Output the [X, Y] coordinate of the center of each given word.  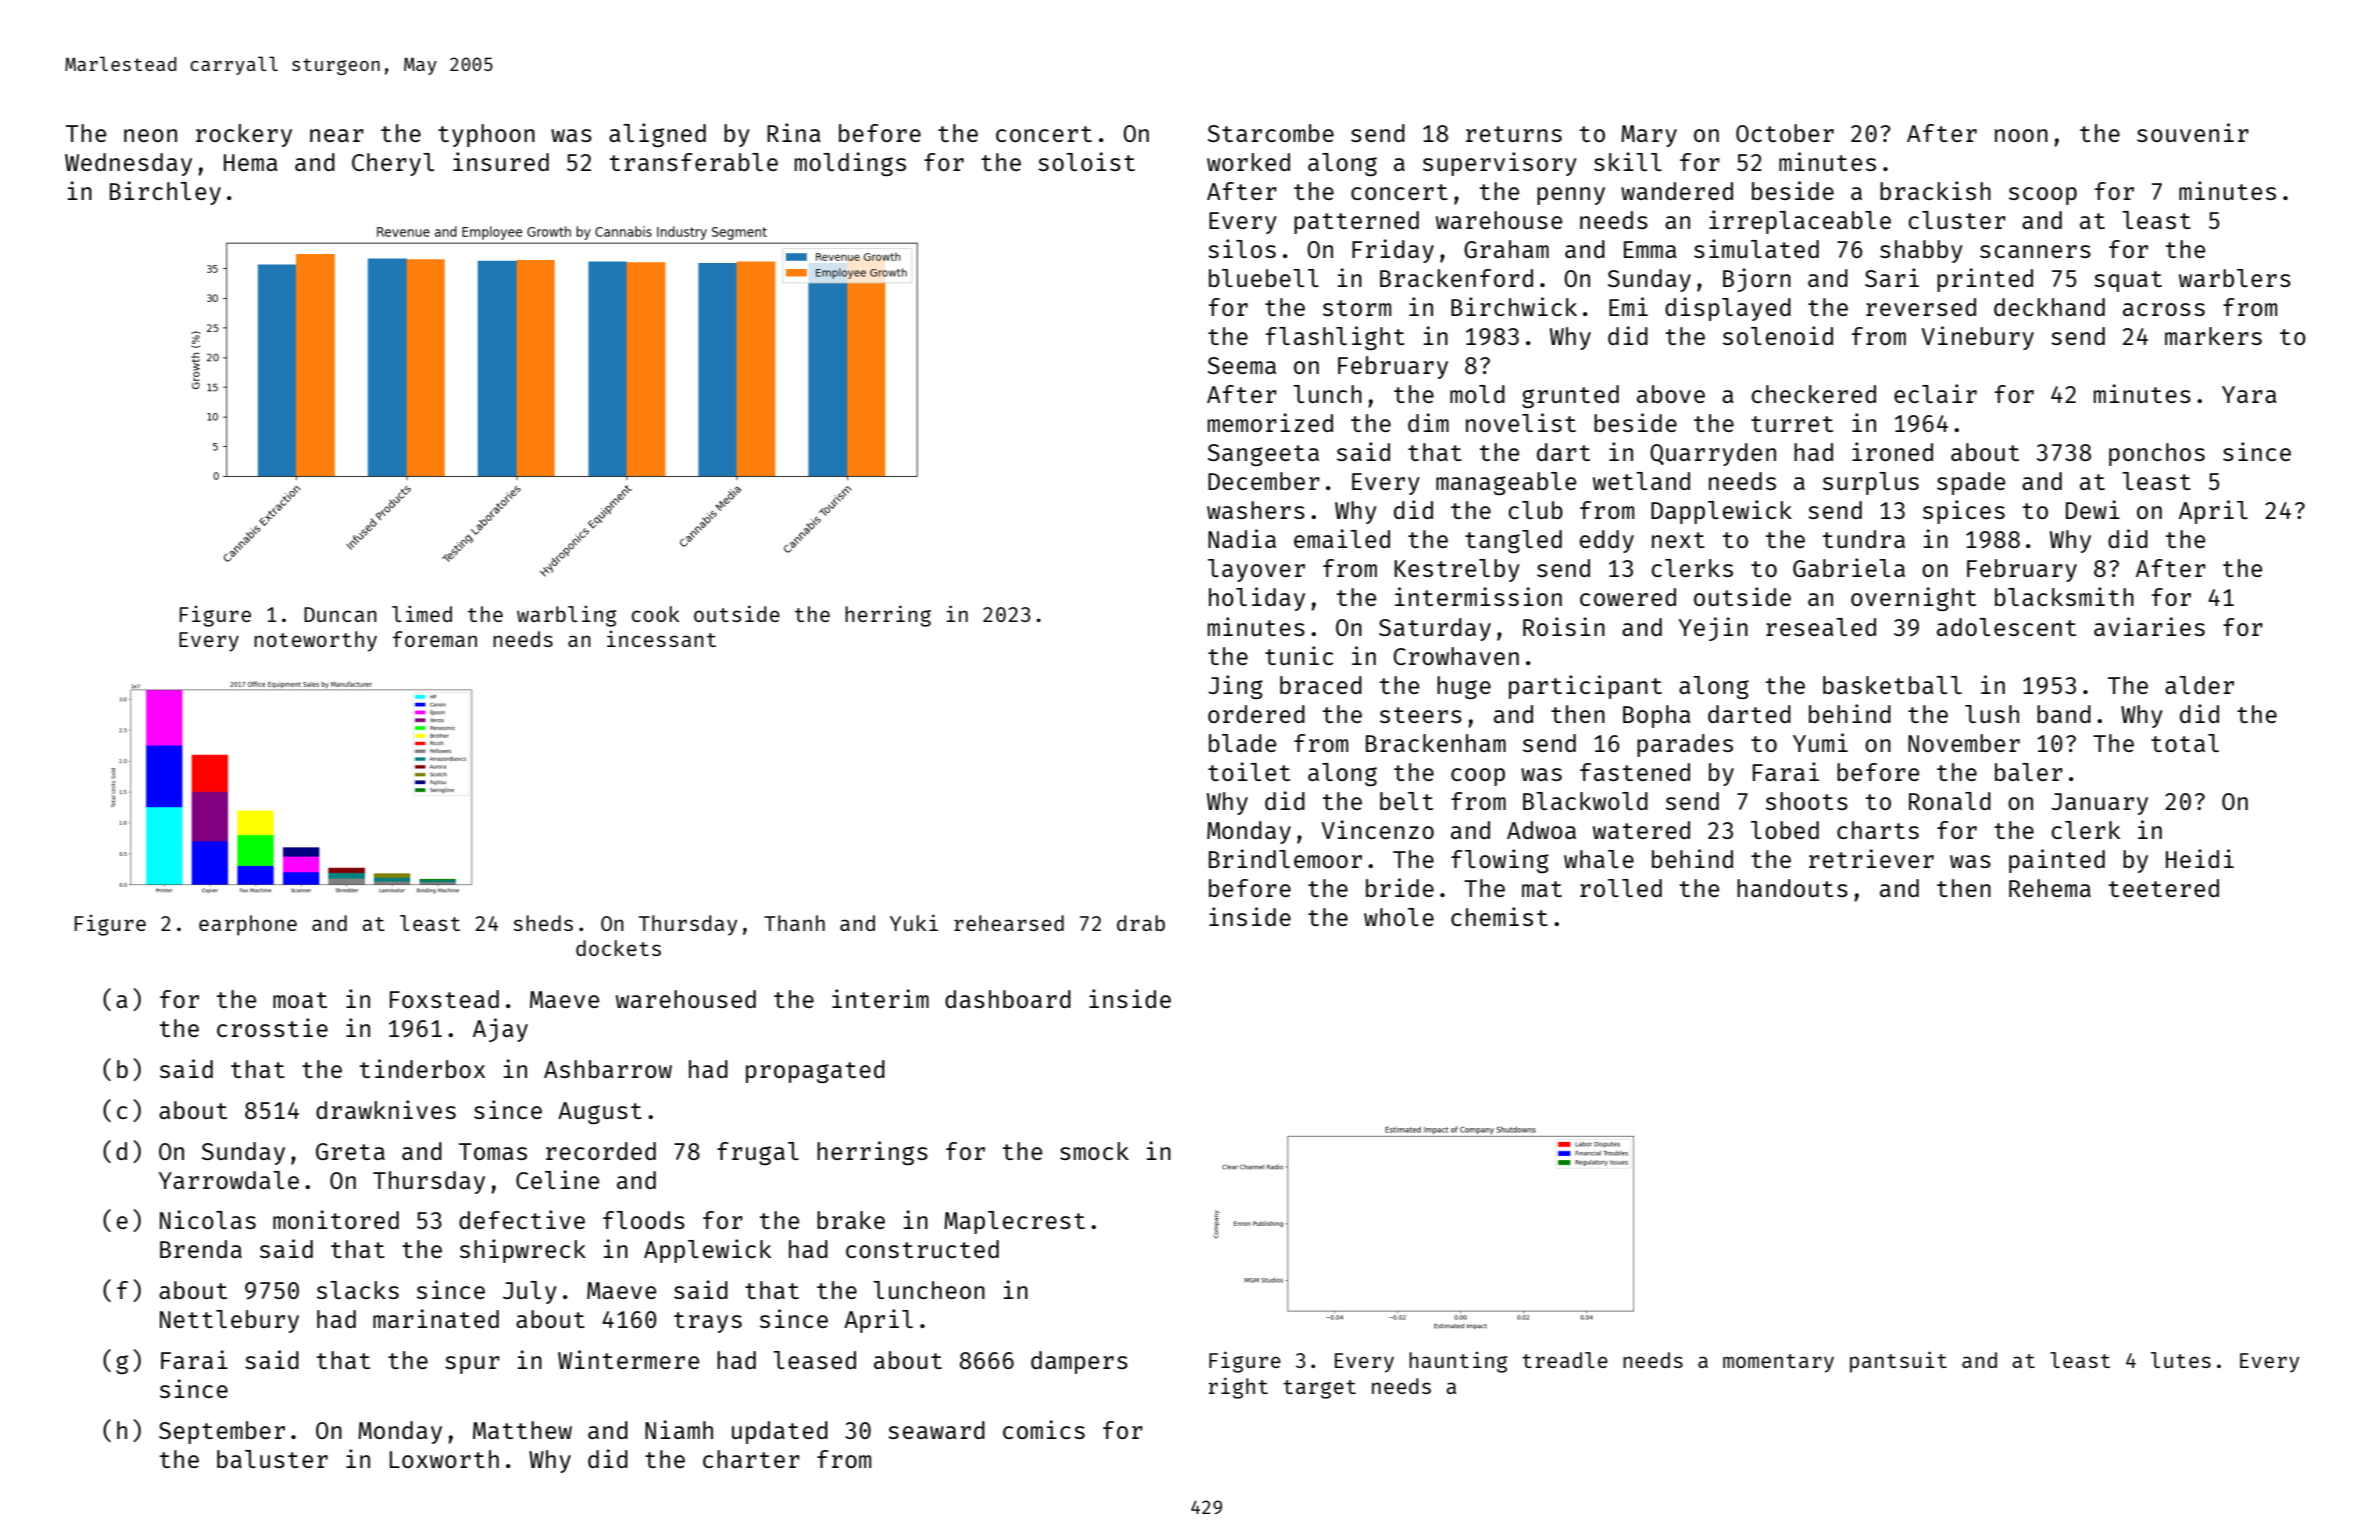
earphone [248, 925]
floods [644, 1220]
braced [1321, 685]
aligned [657, 135]
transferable [694, 162]
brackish [1935, 190]
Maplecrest [1014, 1222]
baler [2029, 772]
